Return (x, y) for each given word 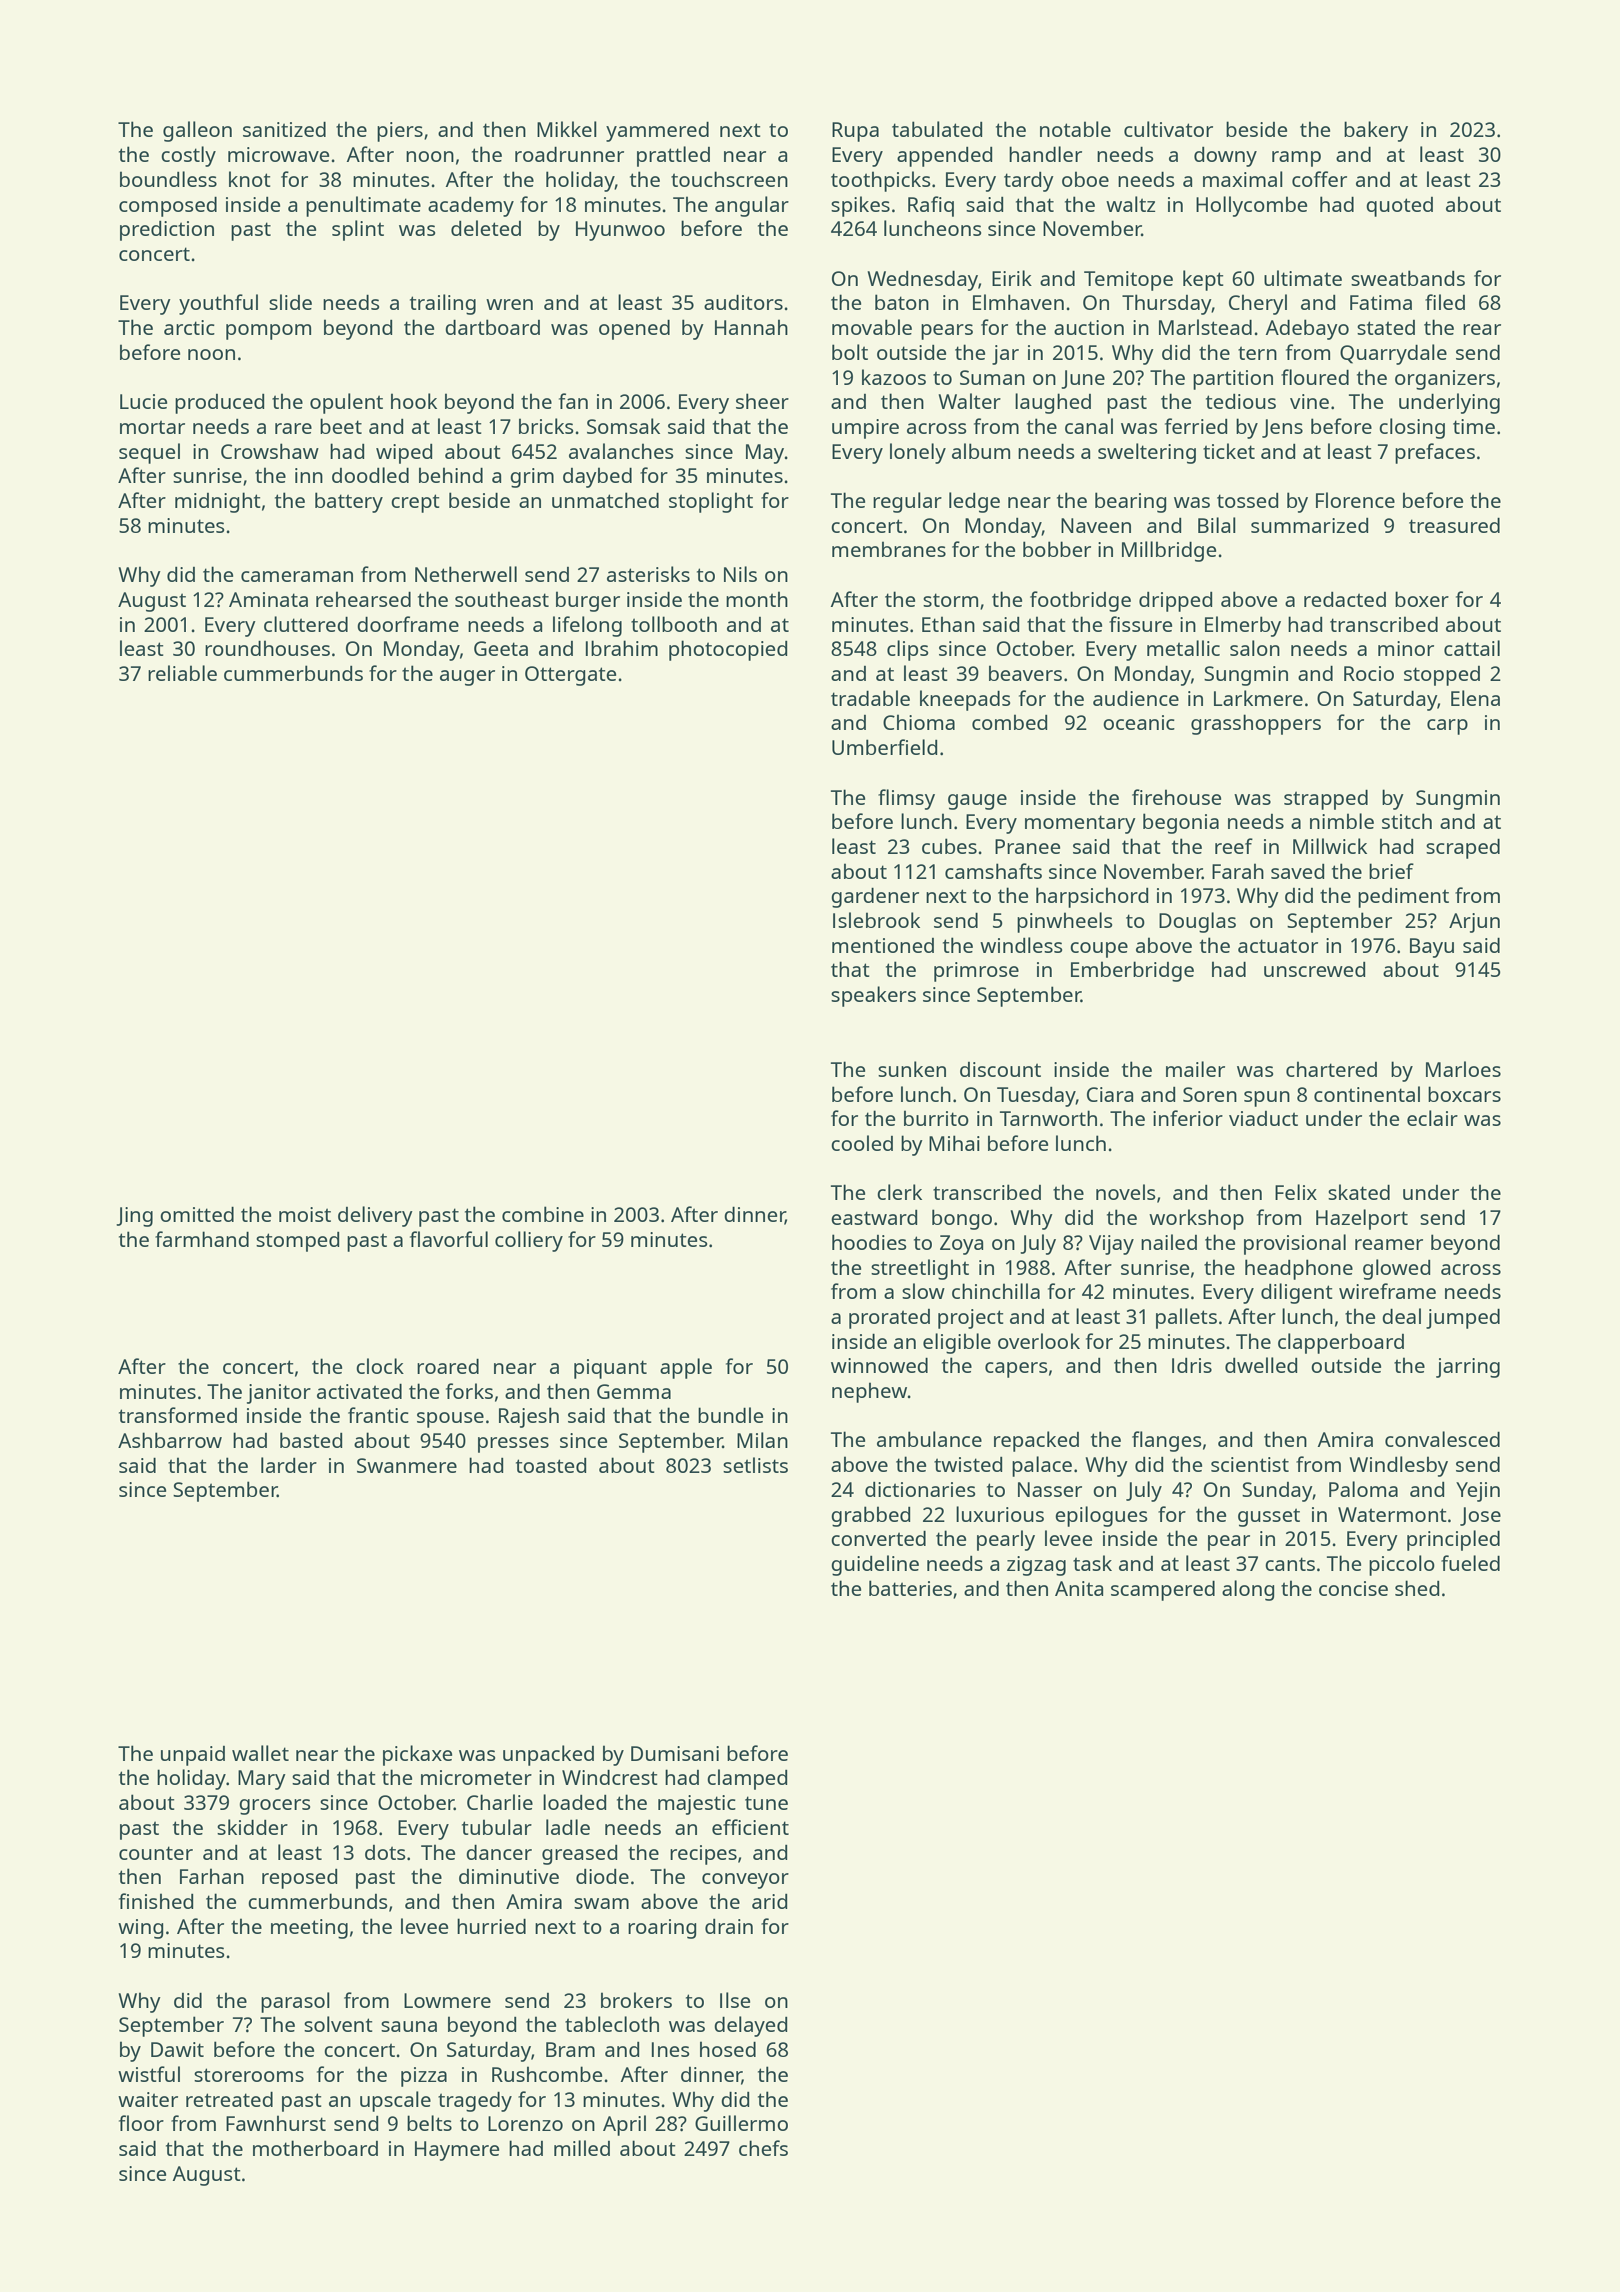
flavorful (449, 1239)
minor (1406, 648)
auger (467, 678)
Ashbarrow (170, 1440)
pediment (1403, 898)
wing (140, 1929)
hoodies (869, 1242)
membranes (889, 549)
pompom (268, 332)
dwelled (1261, 1365)
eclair (1432, 1118)
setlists (755, 1465)
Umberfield (884, 747)
